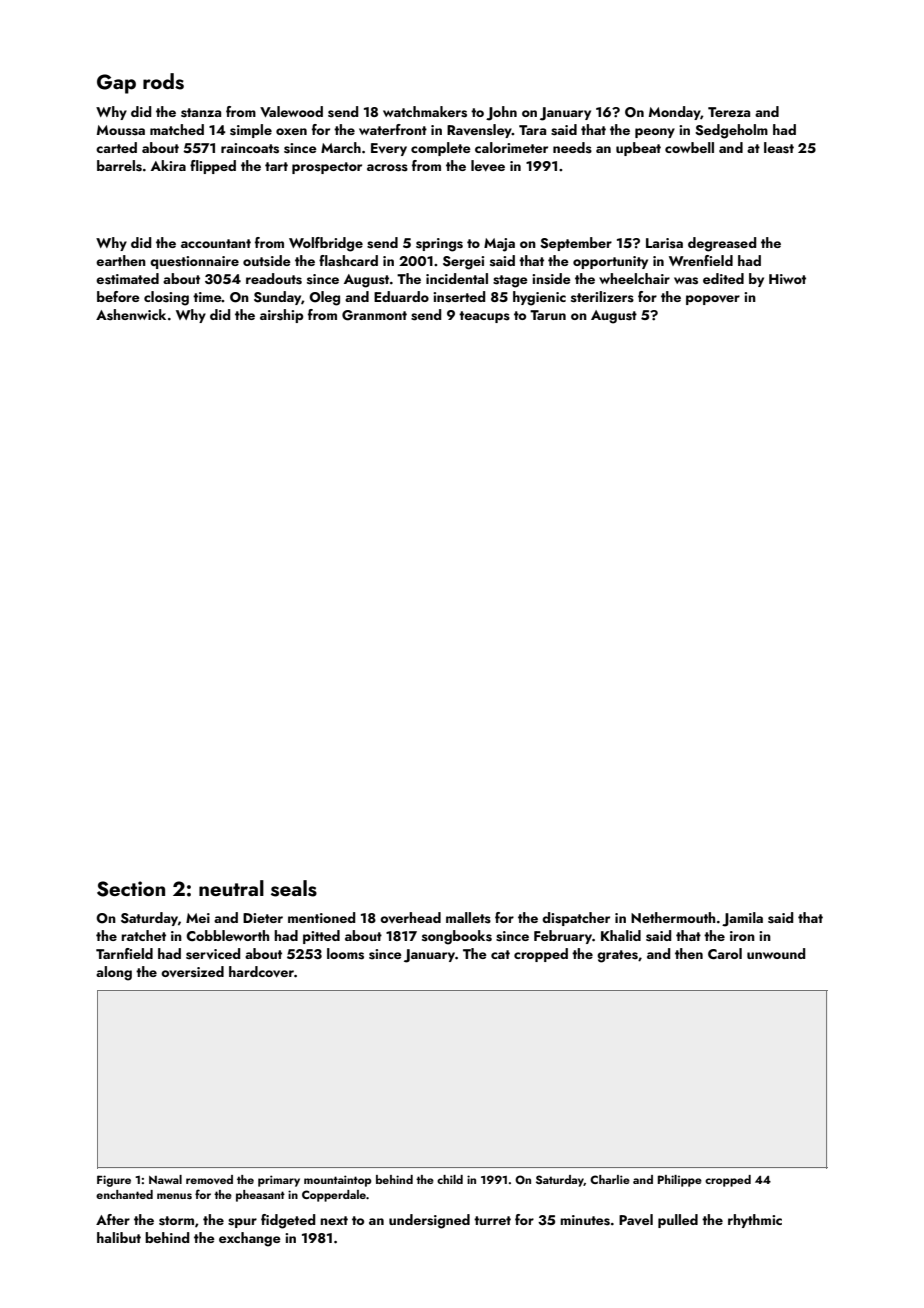  Describe the element at coordinates (610, 1179) in the document. I see `Charlie` at that location.
